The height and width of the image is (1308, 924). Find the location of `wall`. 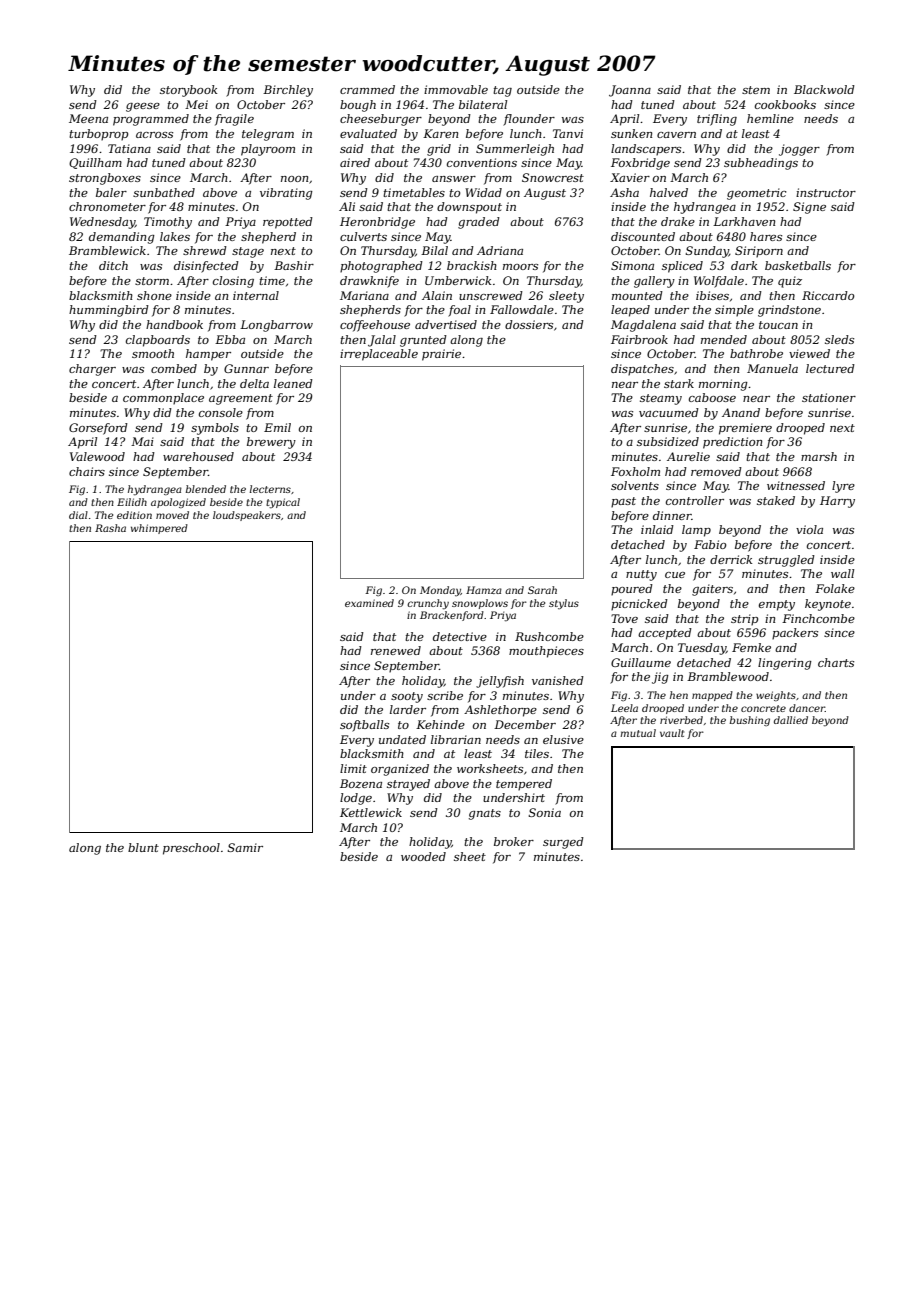

wall is located at coordinates (842, 573).
